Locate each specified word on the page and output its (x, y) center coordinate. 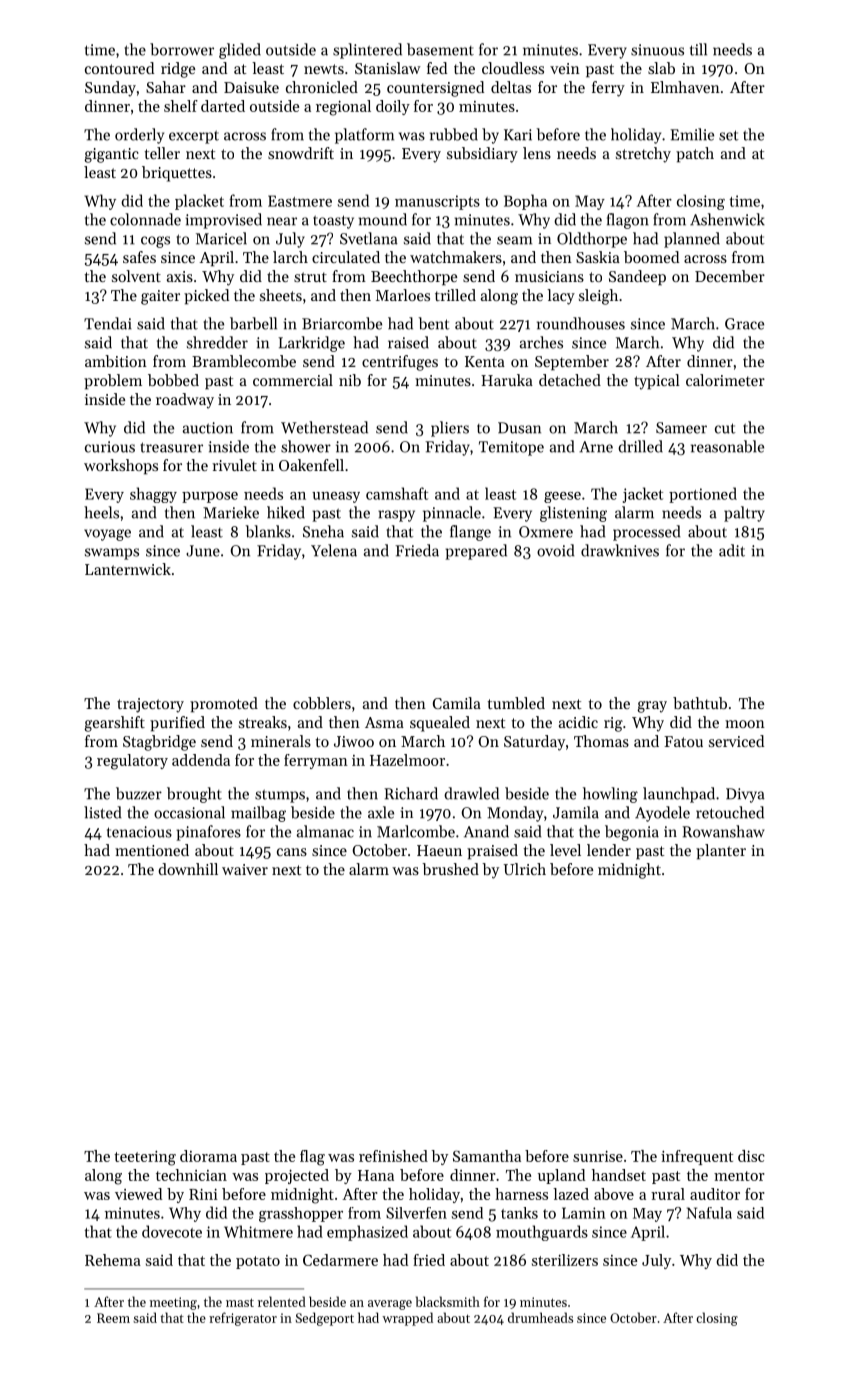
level (565, 850)
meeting (173, 1303)
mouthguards (542, 1233)
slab (661, 68)
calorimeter (725, 380)
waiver (245, 869)
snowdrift (301, 153)
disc (751, 1156)
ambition (116, 361)
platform (364, 136)
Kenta (485, 361)
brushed (450, 869)
